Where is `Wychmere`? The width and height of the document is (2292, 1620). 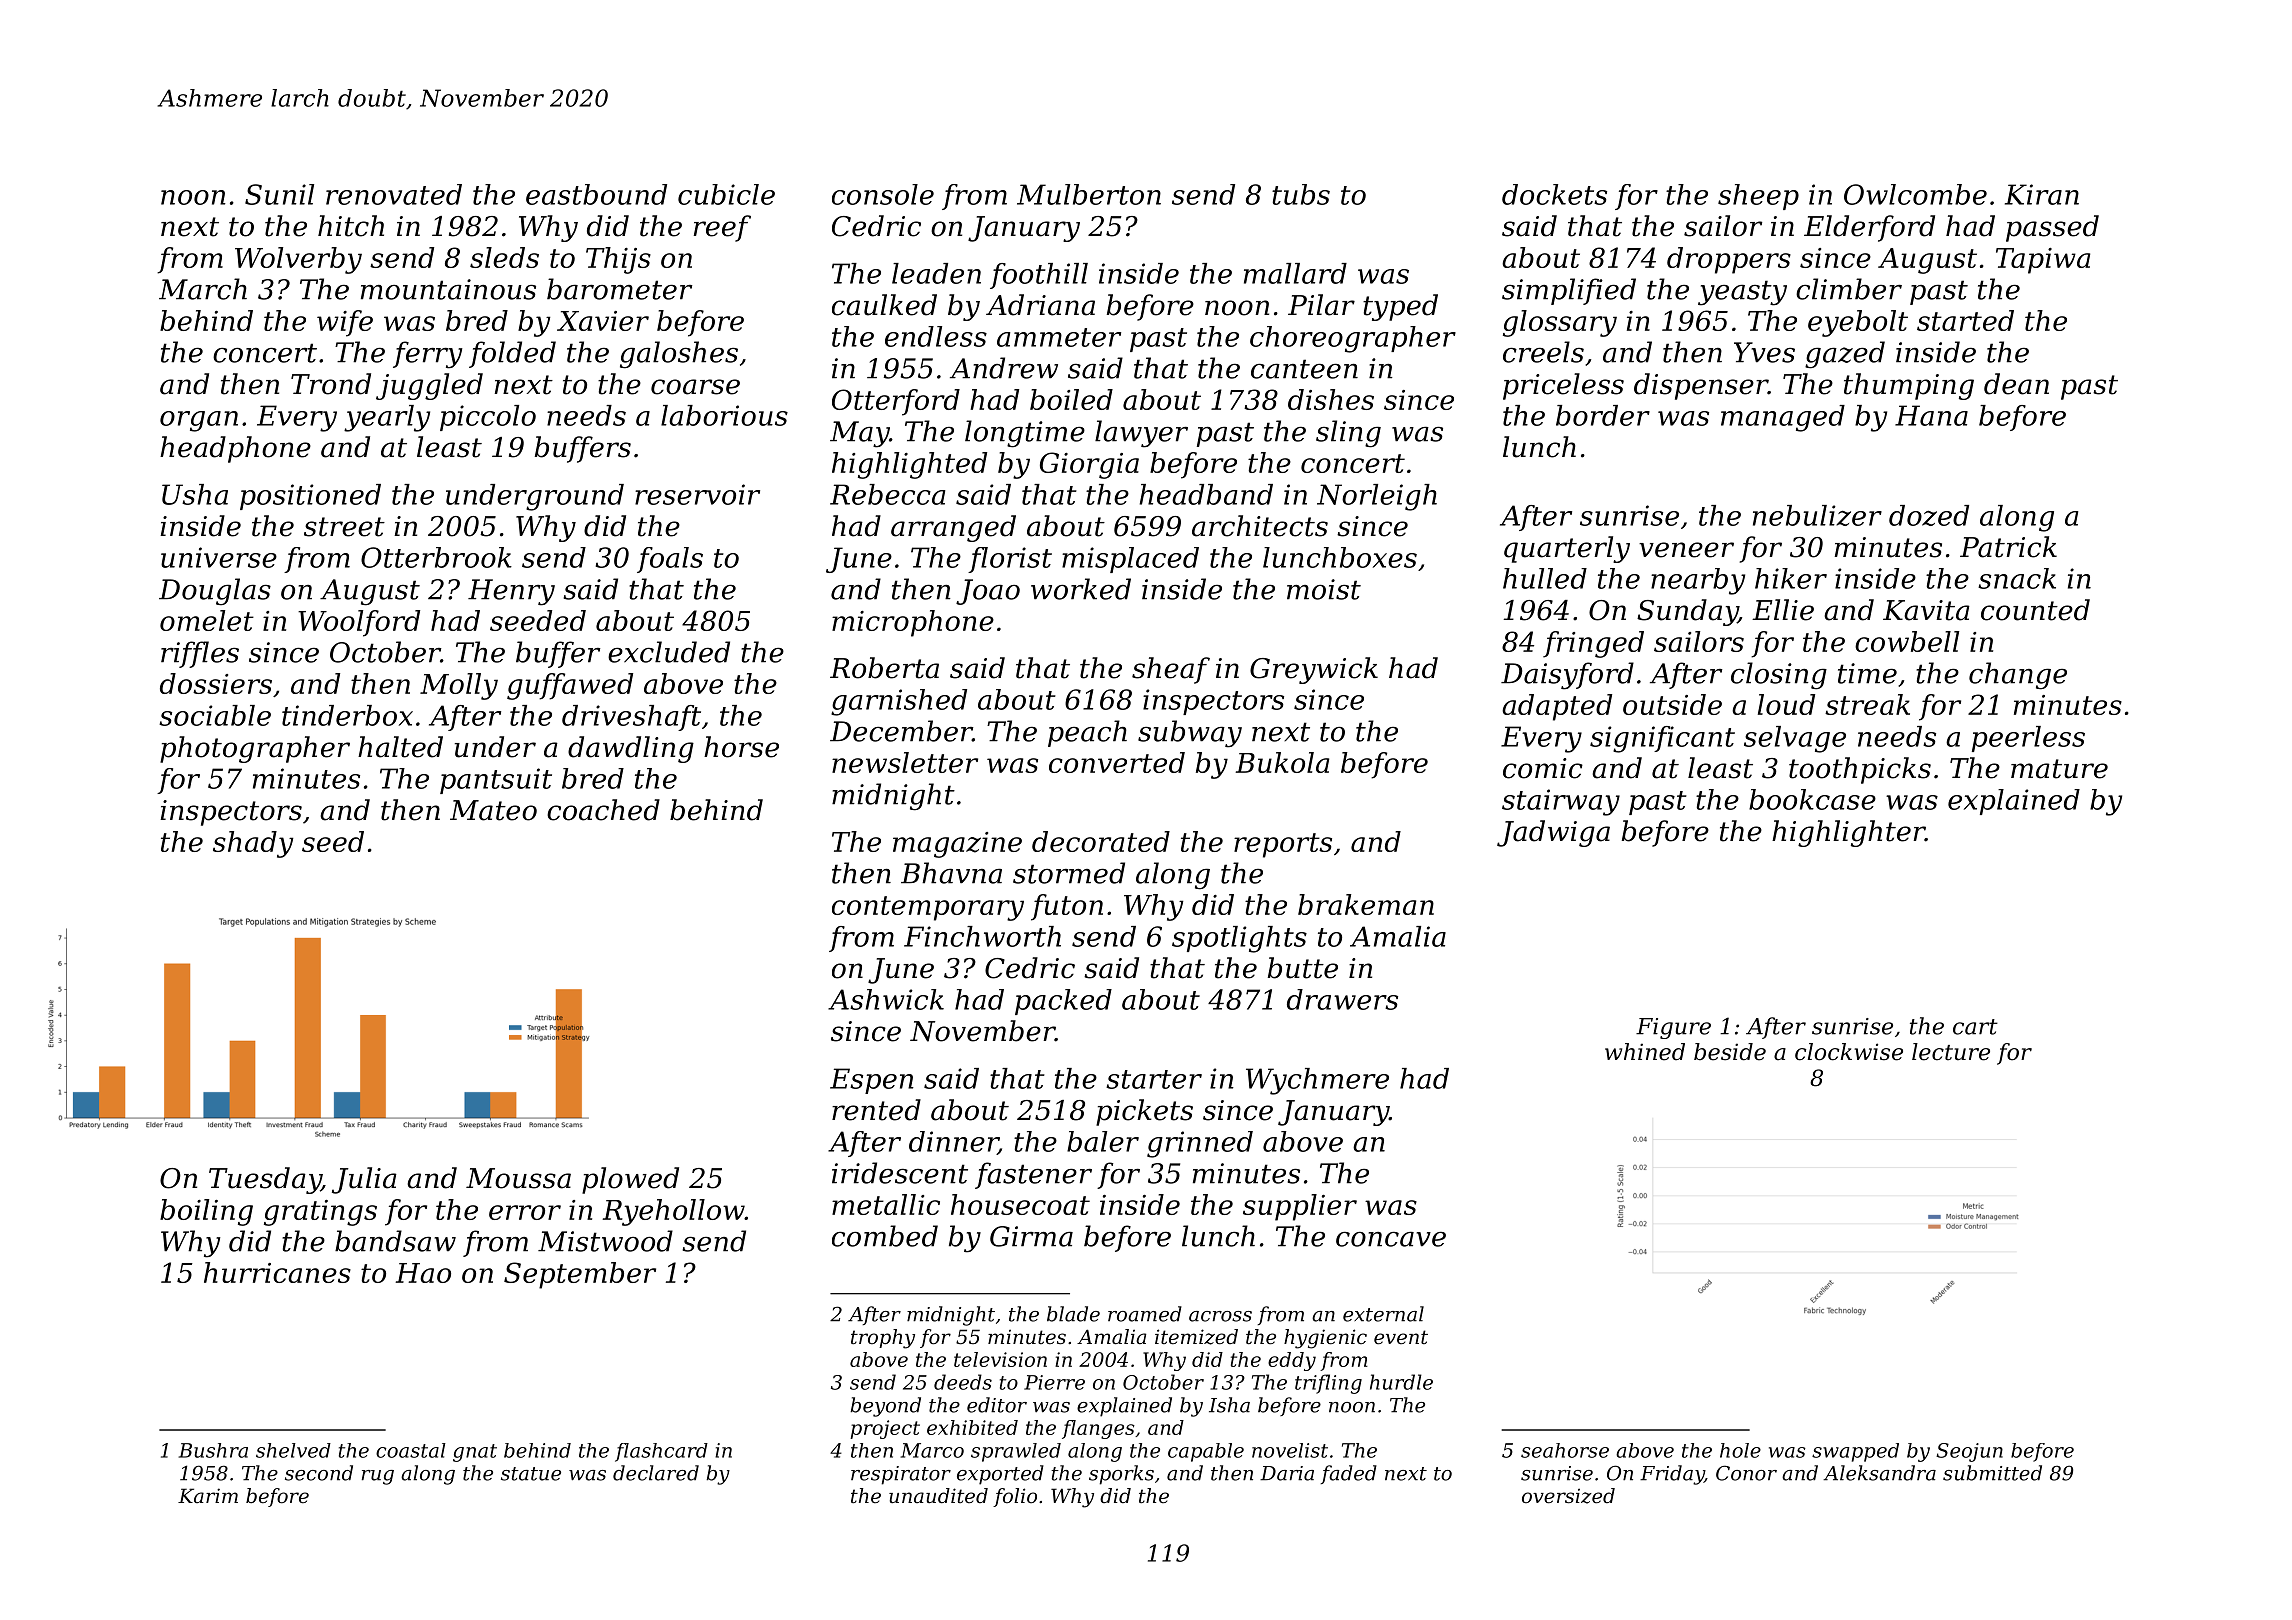 Wychmere is located at coordinates (1317, 1081).
